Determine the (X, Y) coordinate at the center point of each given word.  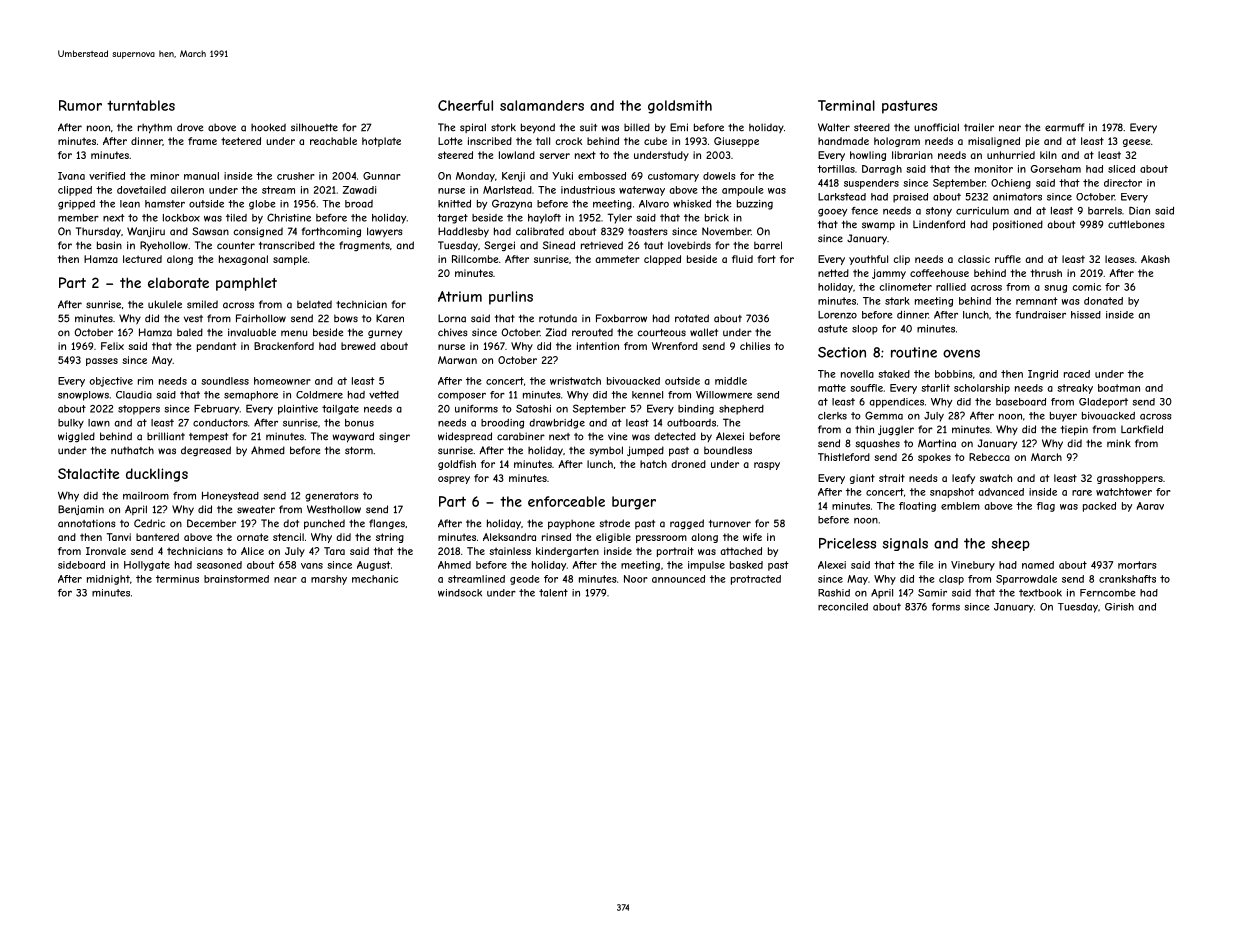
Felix (112, 346)
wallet (704, 332)
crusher (296, 176)
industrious (588, 190)
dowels (719, 176)
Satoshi (533, 408)
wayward (353, 437)
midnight (108, 580)
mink (1119, 443)
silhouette (314, 127)
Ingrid (1043, 375)
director (1123, 183)
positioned (1018, 225)
